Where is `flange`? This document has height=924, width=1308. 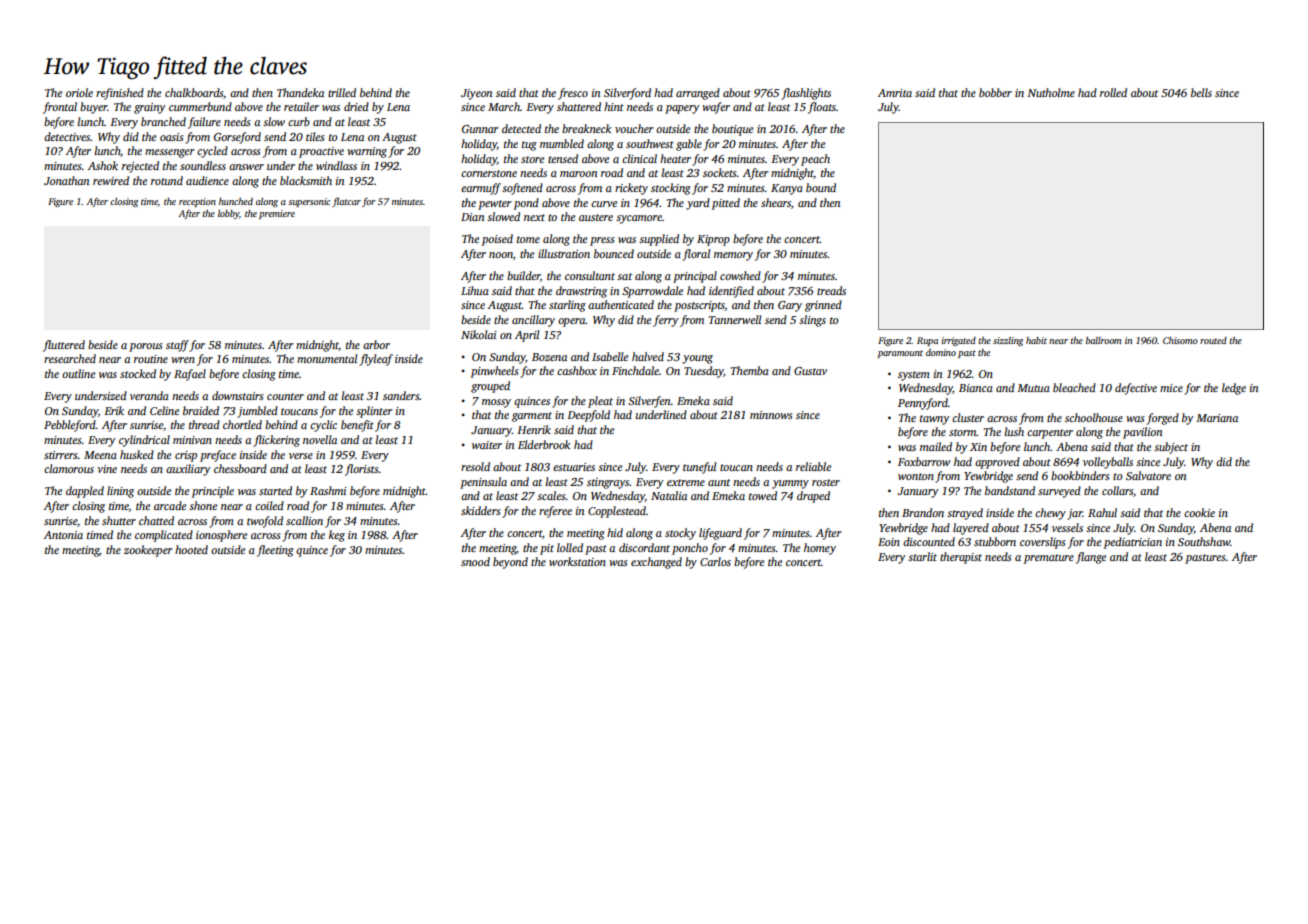 flange is located at coordinates (1091, 558).
